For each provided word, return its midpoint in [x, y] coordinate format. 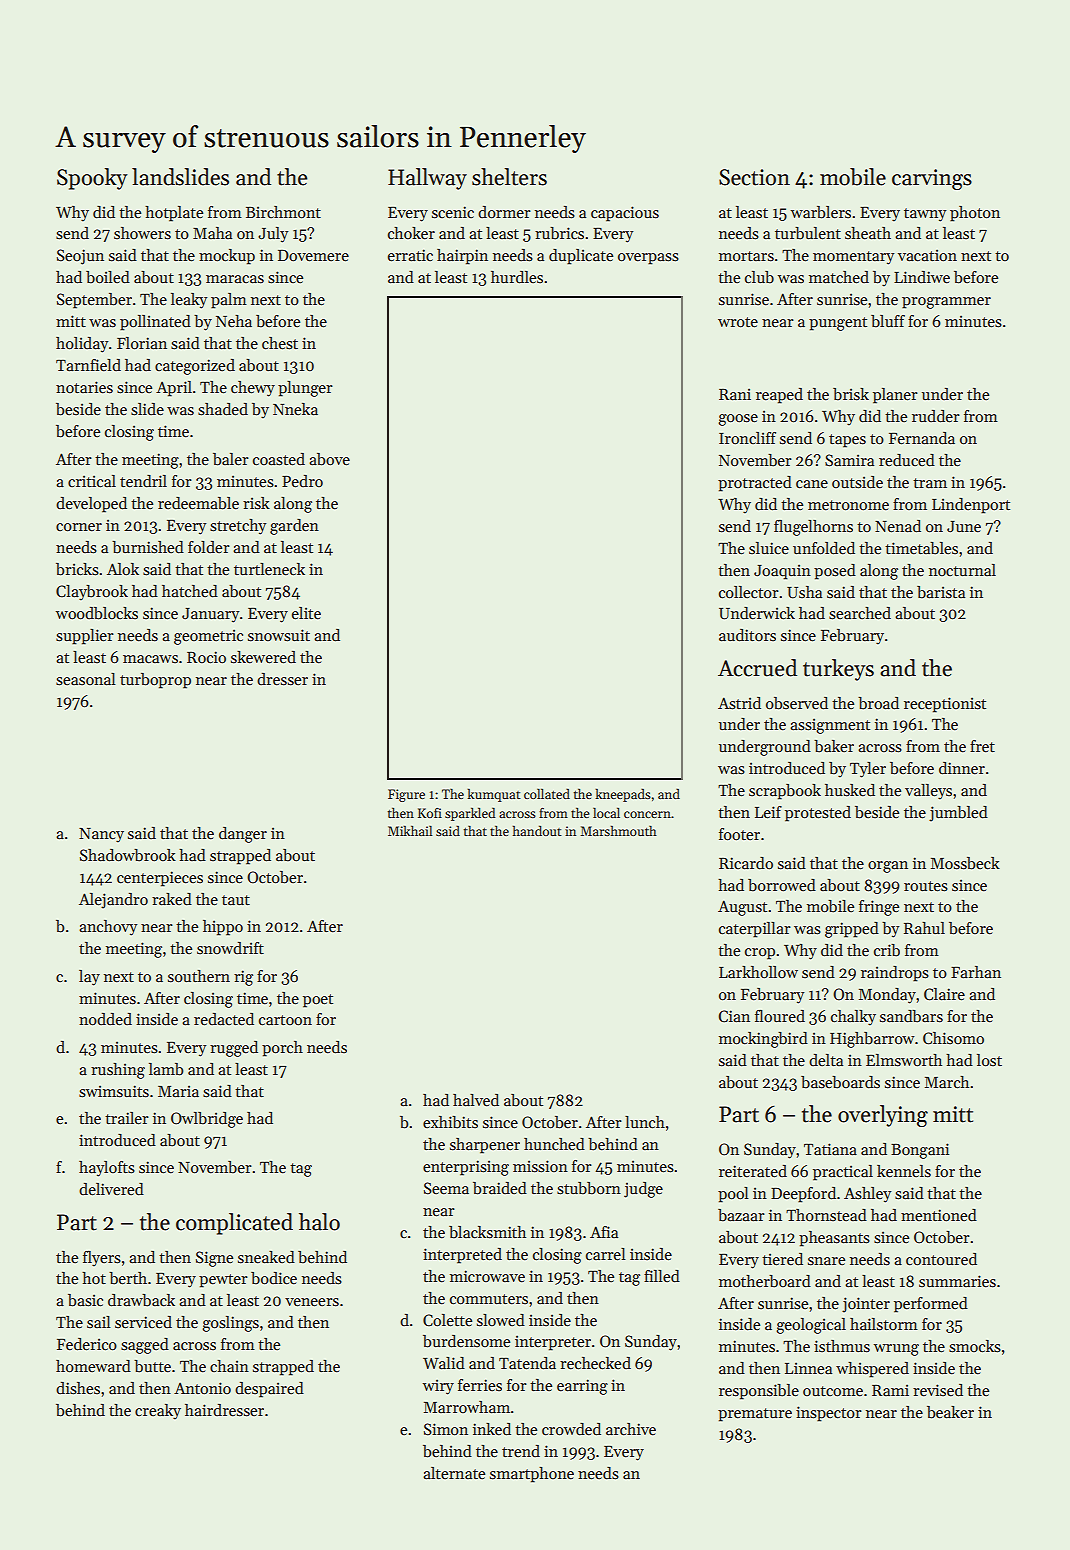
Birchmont [283, 212]
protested [818, 814]
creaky [158, 1412]
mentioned [939, 1215]
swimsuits [114, 1091]
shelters [509, 177]
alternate [454, 1473]
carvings [932, 179]
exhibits [450, 1122]
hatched [190, 591]
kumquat [494, 795]
